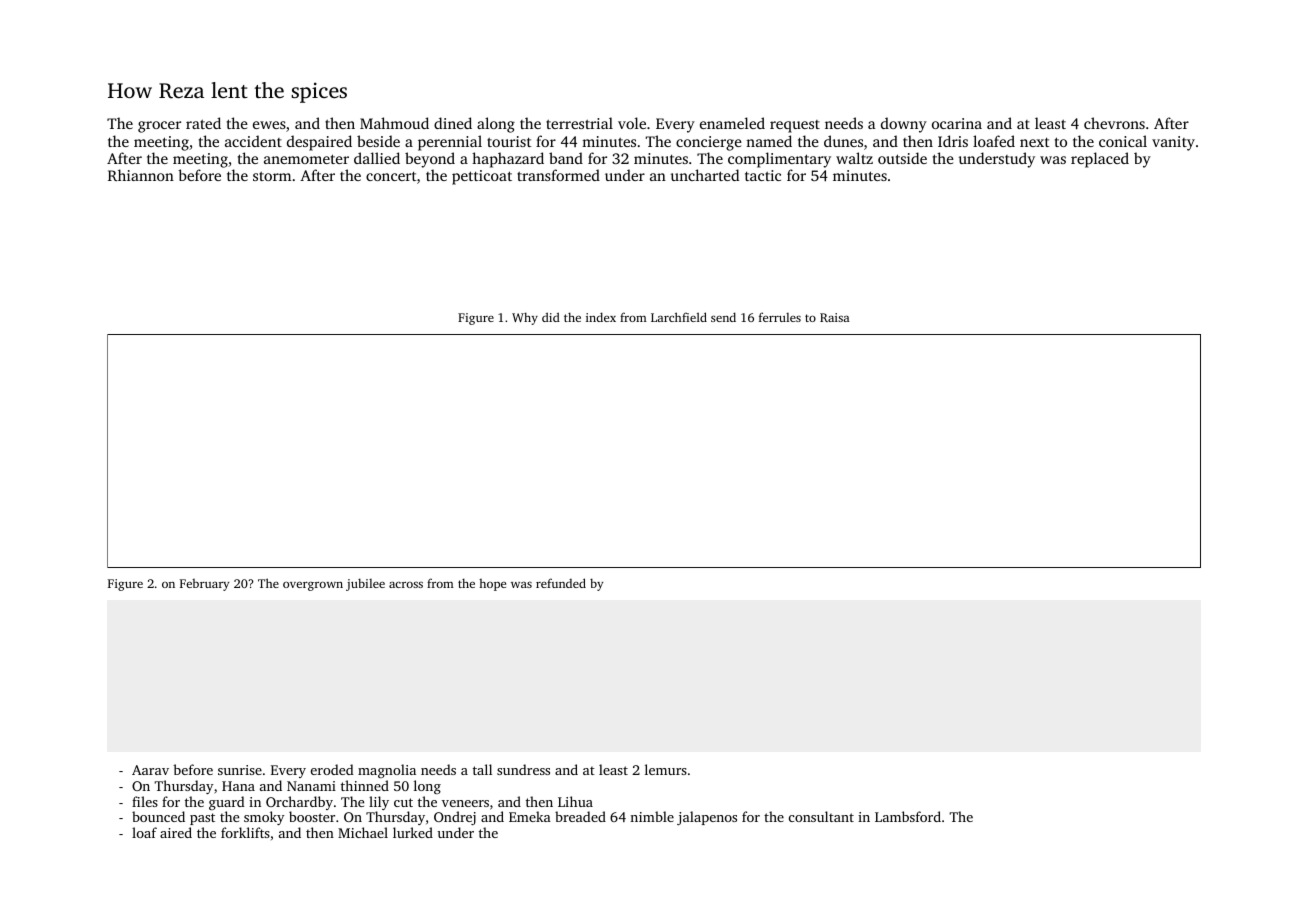  I want to click on lemurs, so click(666, 769).
